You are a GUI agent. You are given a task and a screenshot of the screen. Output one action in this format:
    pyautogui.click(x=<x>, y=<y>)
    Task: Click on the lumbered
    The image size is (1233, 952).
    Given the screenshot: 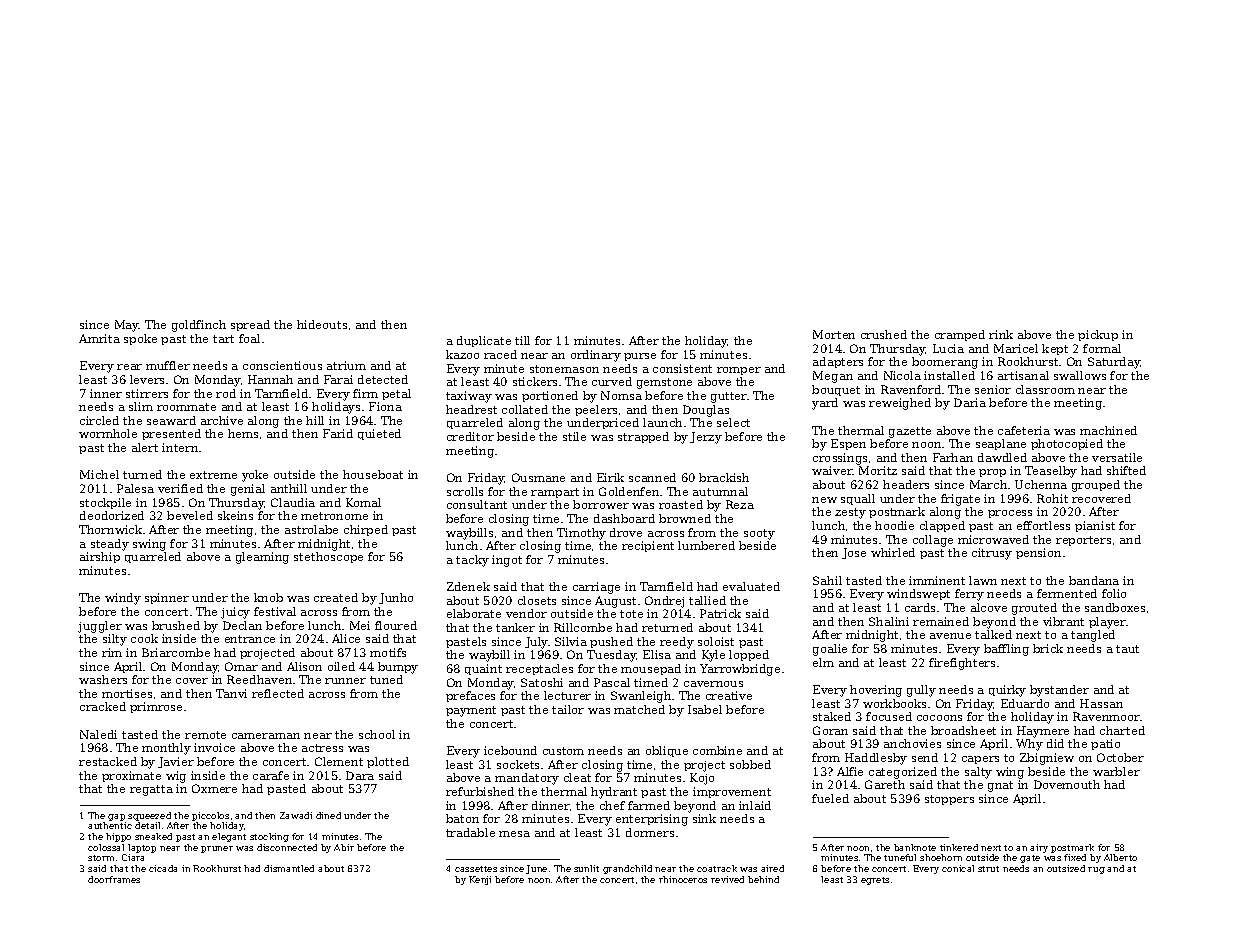 What is the action you would take?
    pyautogui.click(x=706, y=545)
